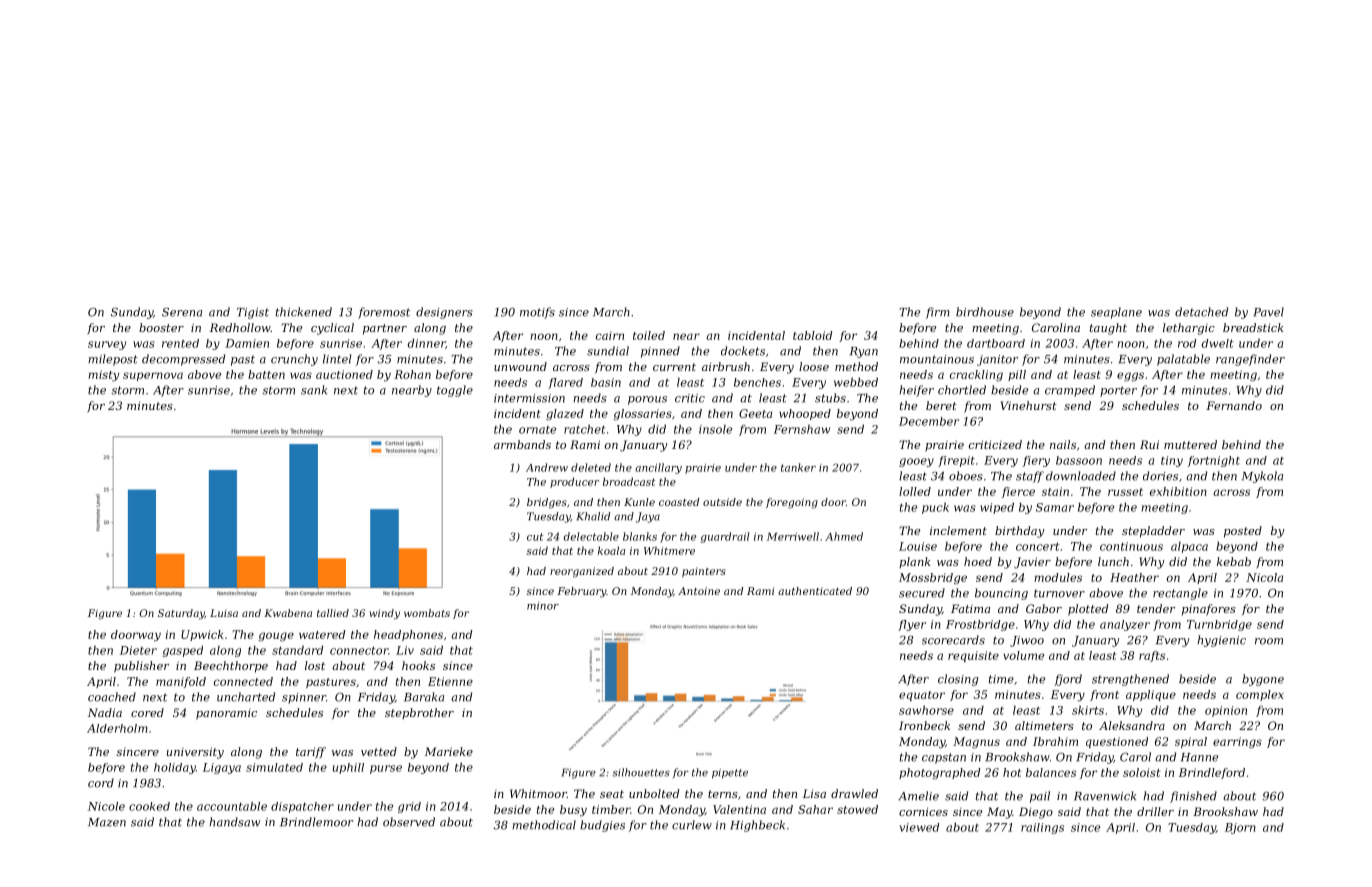  What do you see at coordinates (304, 698) in the document?
I see `spinner` at bounding box center [304, 698].
